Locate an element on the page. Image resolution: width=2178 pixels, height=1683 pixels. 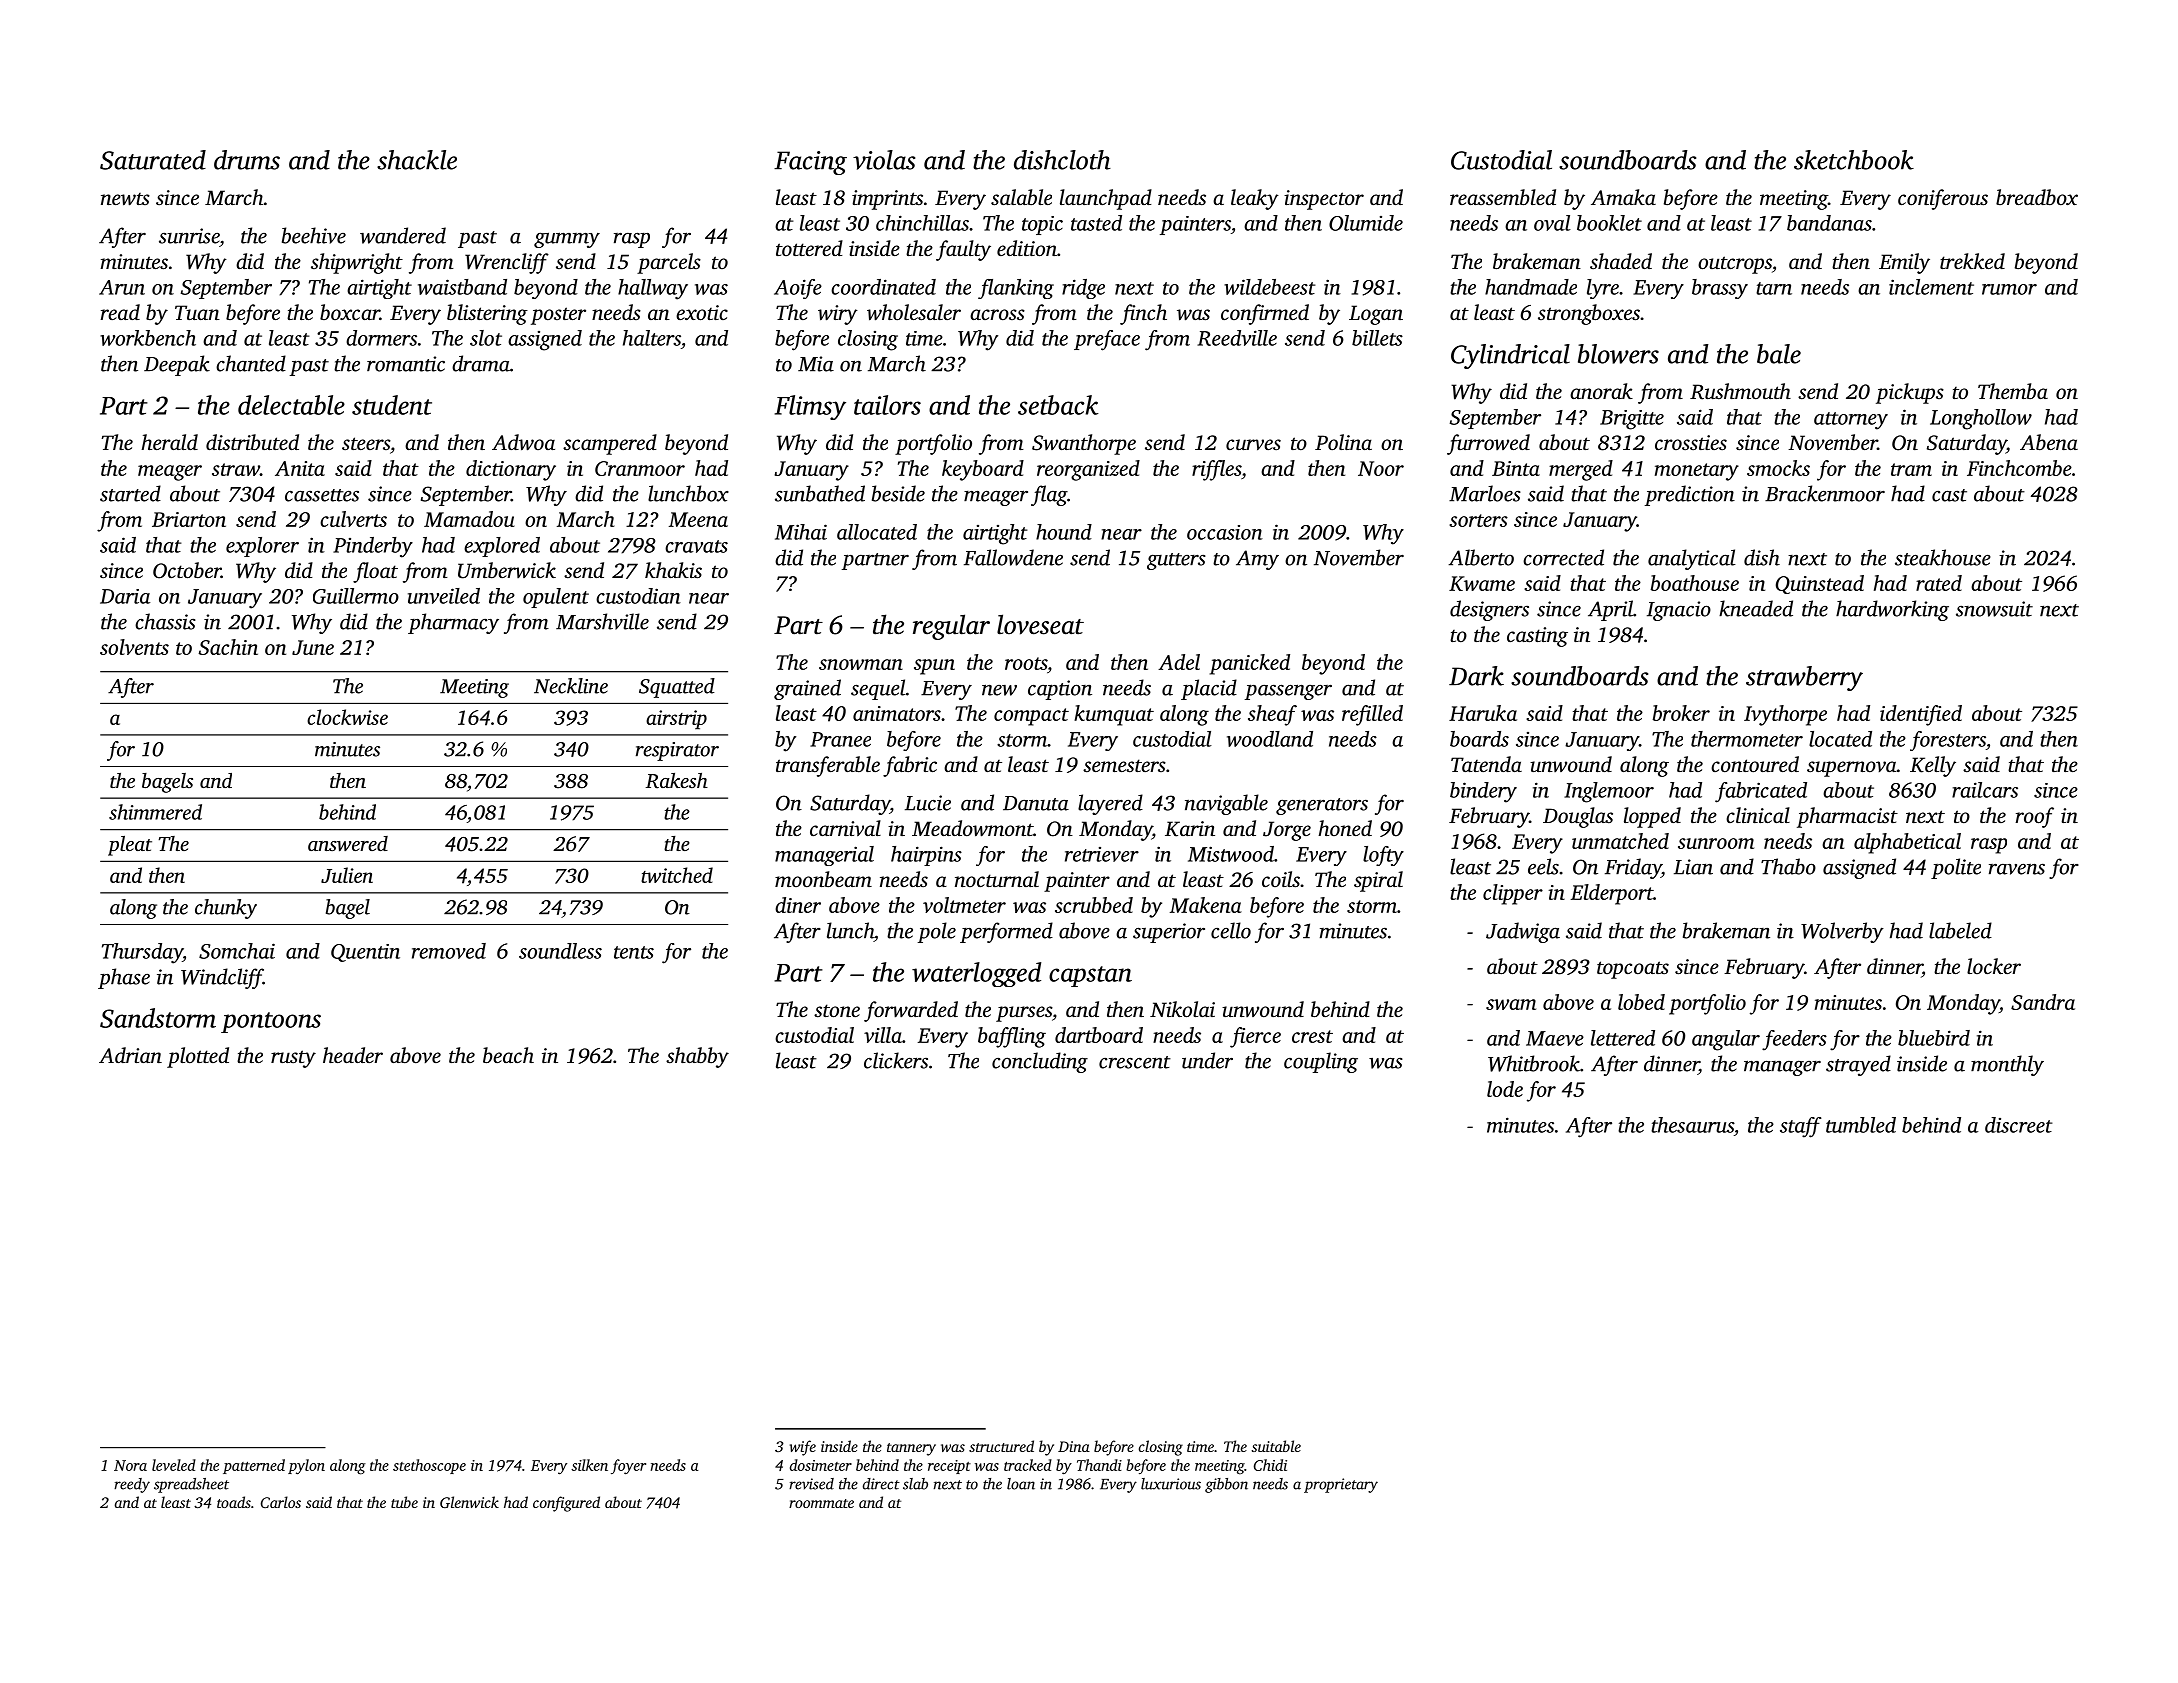
topcoats is located at coordinates (1633, 970).
